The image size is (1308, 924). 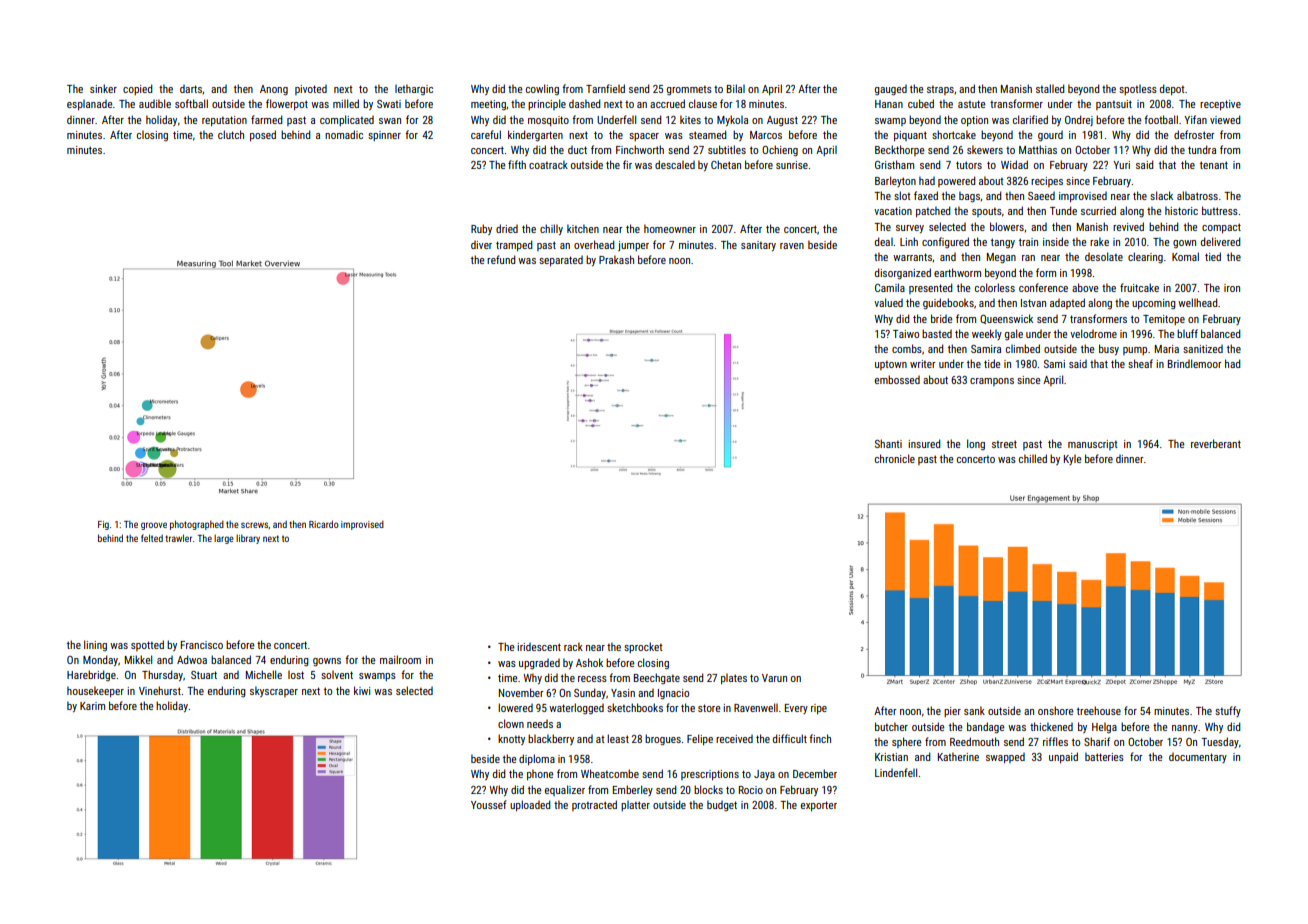 I want to click on Youssef, so click(x=489, y=804).
